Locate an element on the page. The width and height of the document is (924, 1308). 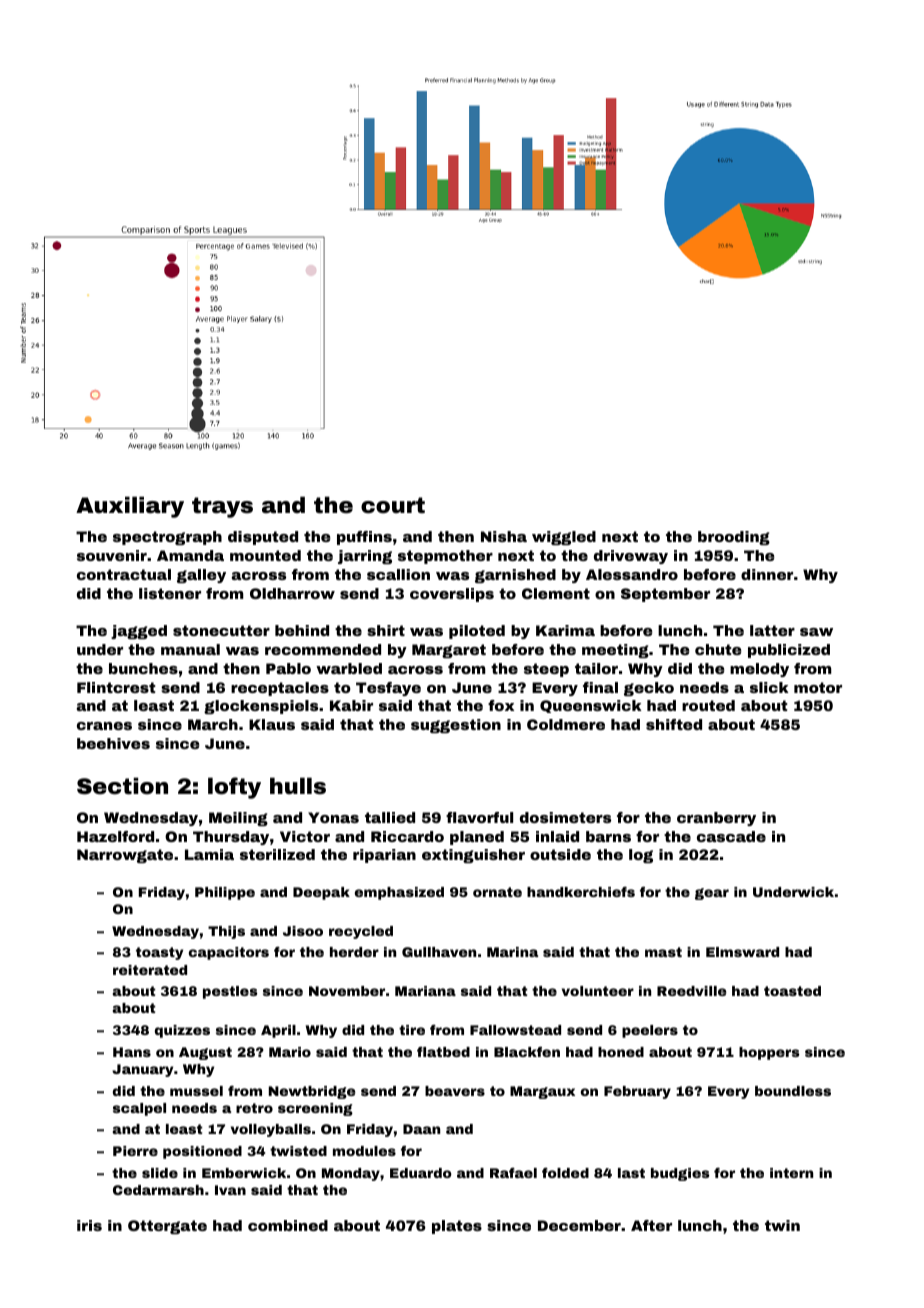
gecko is located at coordinates (649, 689).
